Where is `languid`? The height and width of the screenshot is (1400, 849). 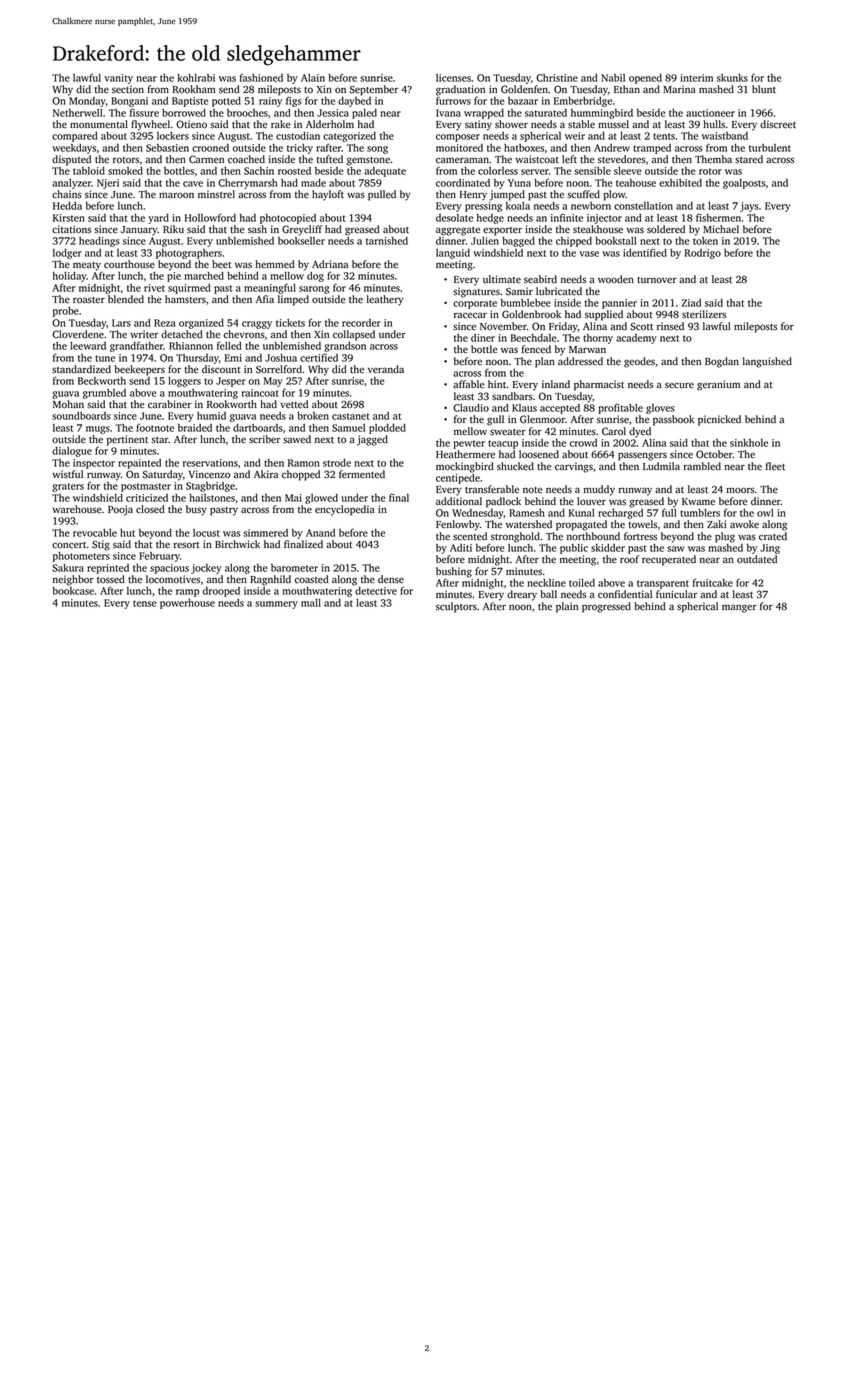 languid is located at coordinates (453, 254).
